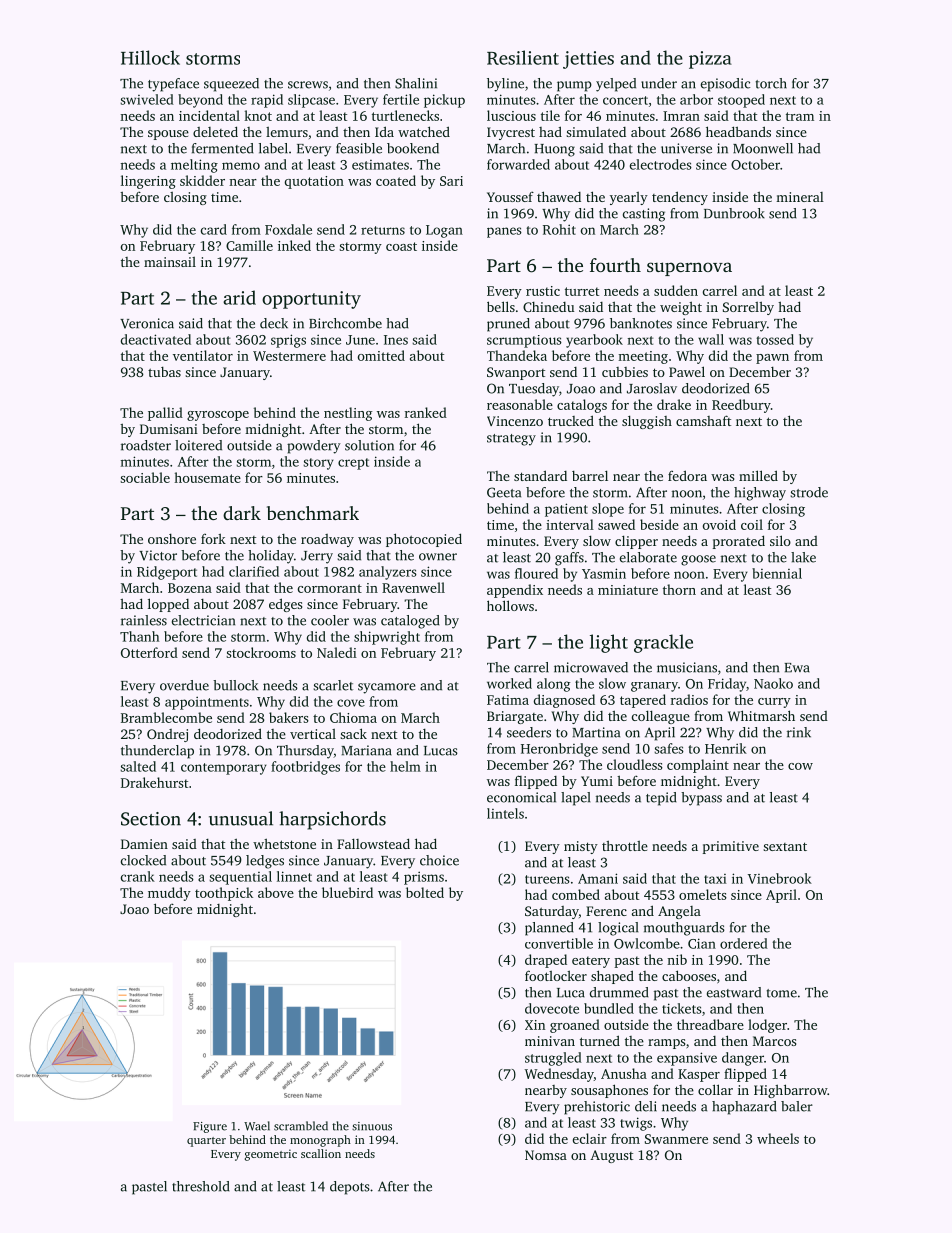 This page has width=952, height=1233. What do you see at coordinates (710, 60) in the page?
I see `pizza` at bounding box center [710, 60].
